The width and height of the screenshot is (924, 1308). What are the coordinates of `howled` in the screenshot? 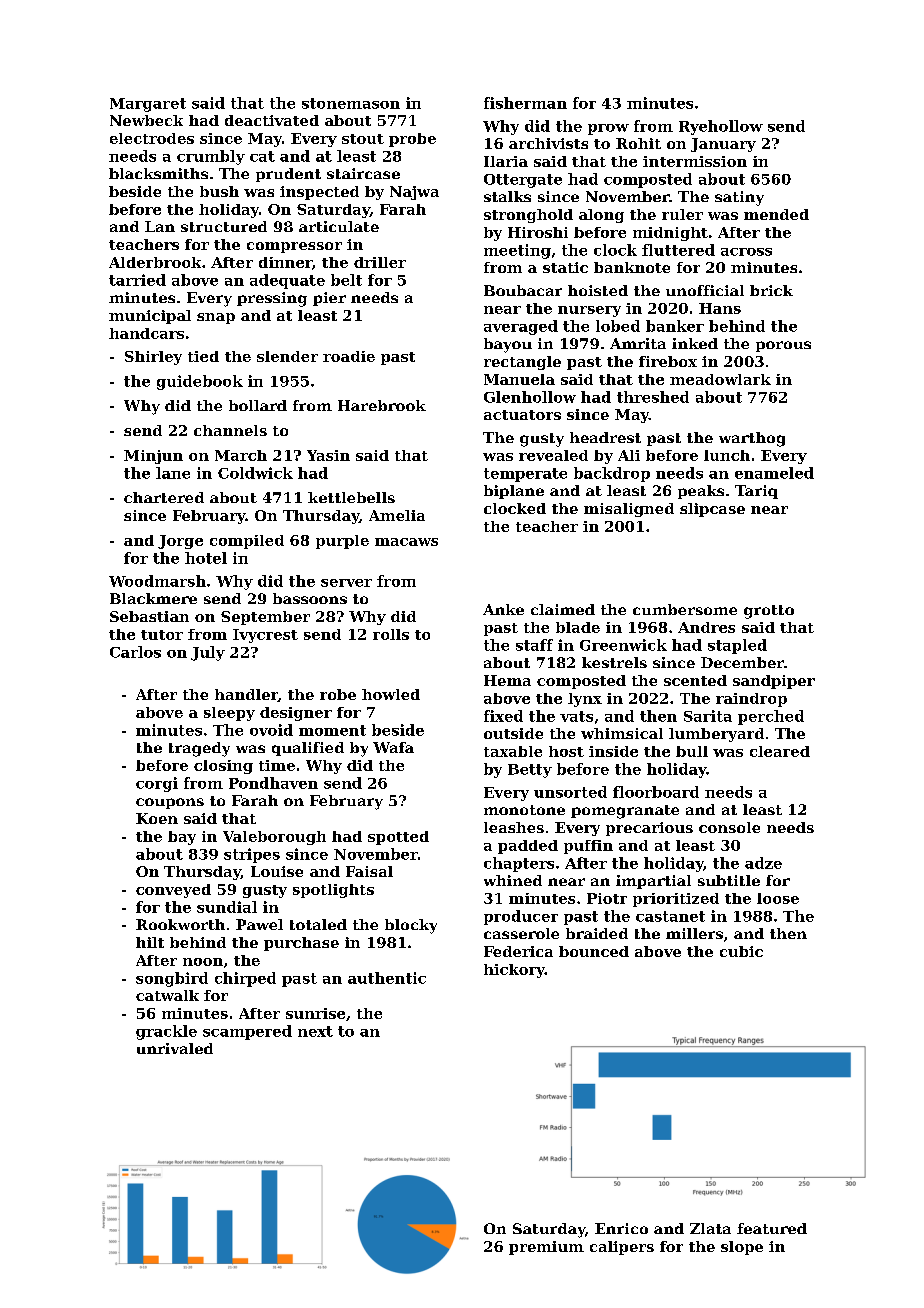 It's located at (391, 694).
